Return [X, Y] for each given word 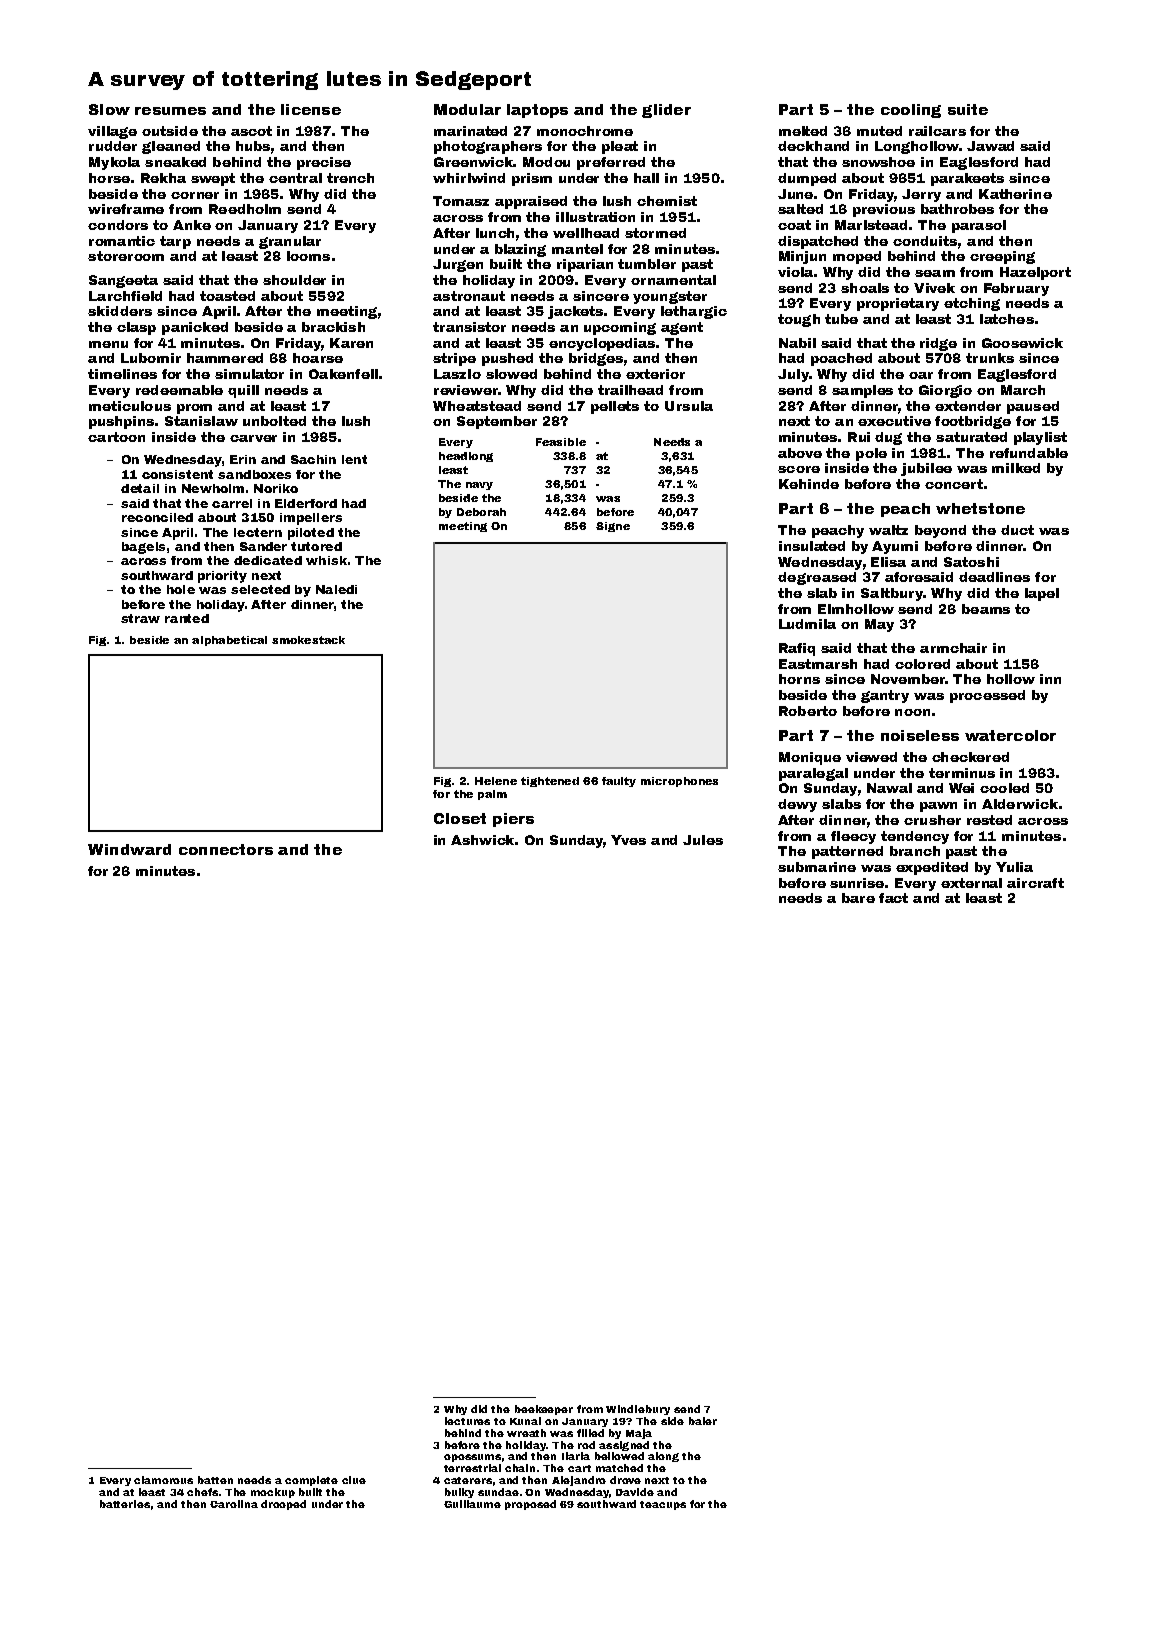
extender [968, 406]
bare [858, 898]
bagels [143, 548]
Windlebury [638, 1410]
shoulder [294, 280]
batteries [125, 1504]
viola [795, 272]
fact [893, 898]
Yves [628, 840]
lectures [467, 1421]
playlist [1040, 438]
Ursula [689, 406]
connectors [226, 849]
